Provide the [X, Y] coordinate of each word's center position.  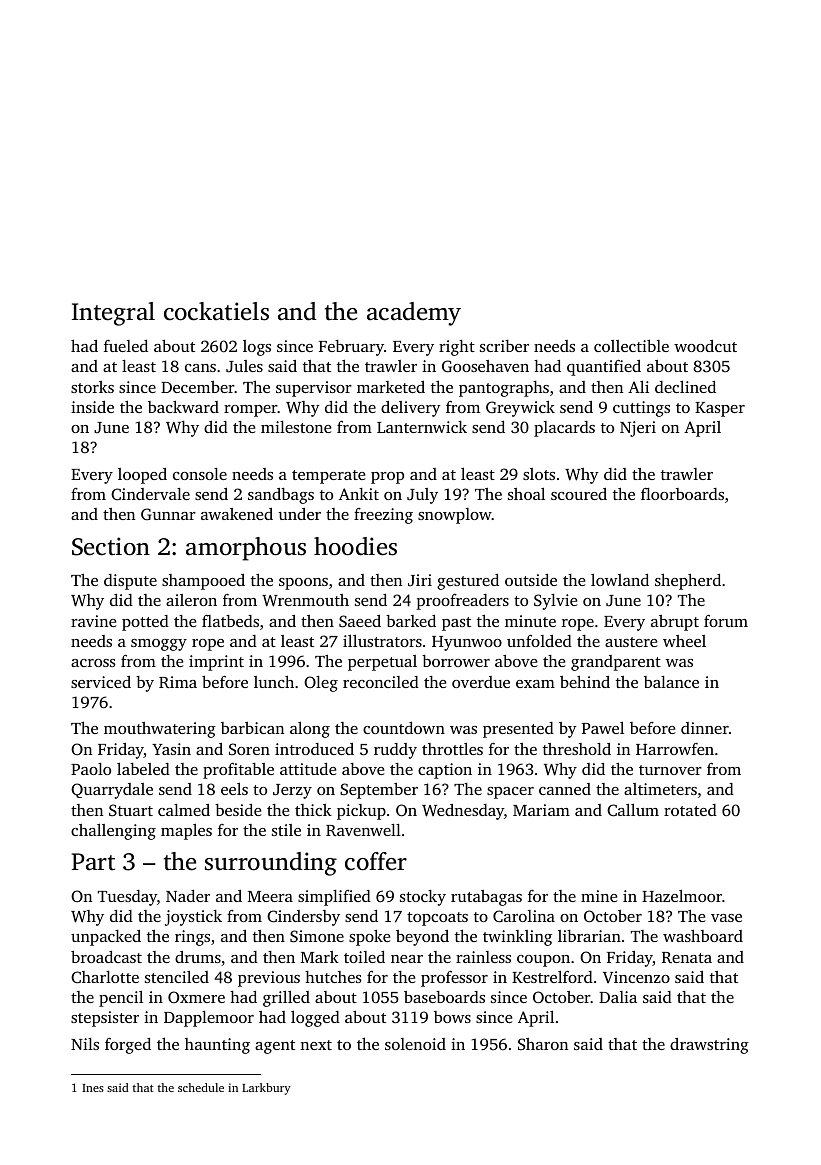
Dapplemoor [209, 1019]
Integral [113, 314]
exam [535, 684]
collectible [631, 346]
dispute [130, 582]
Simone [317, 936]
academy [414, 314]
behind [585, 682]
